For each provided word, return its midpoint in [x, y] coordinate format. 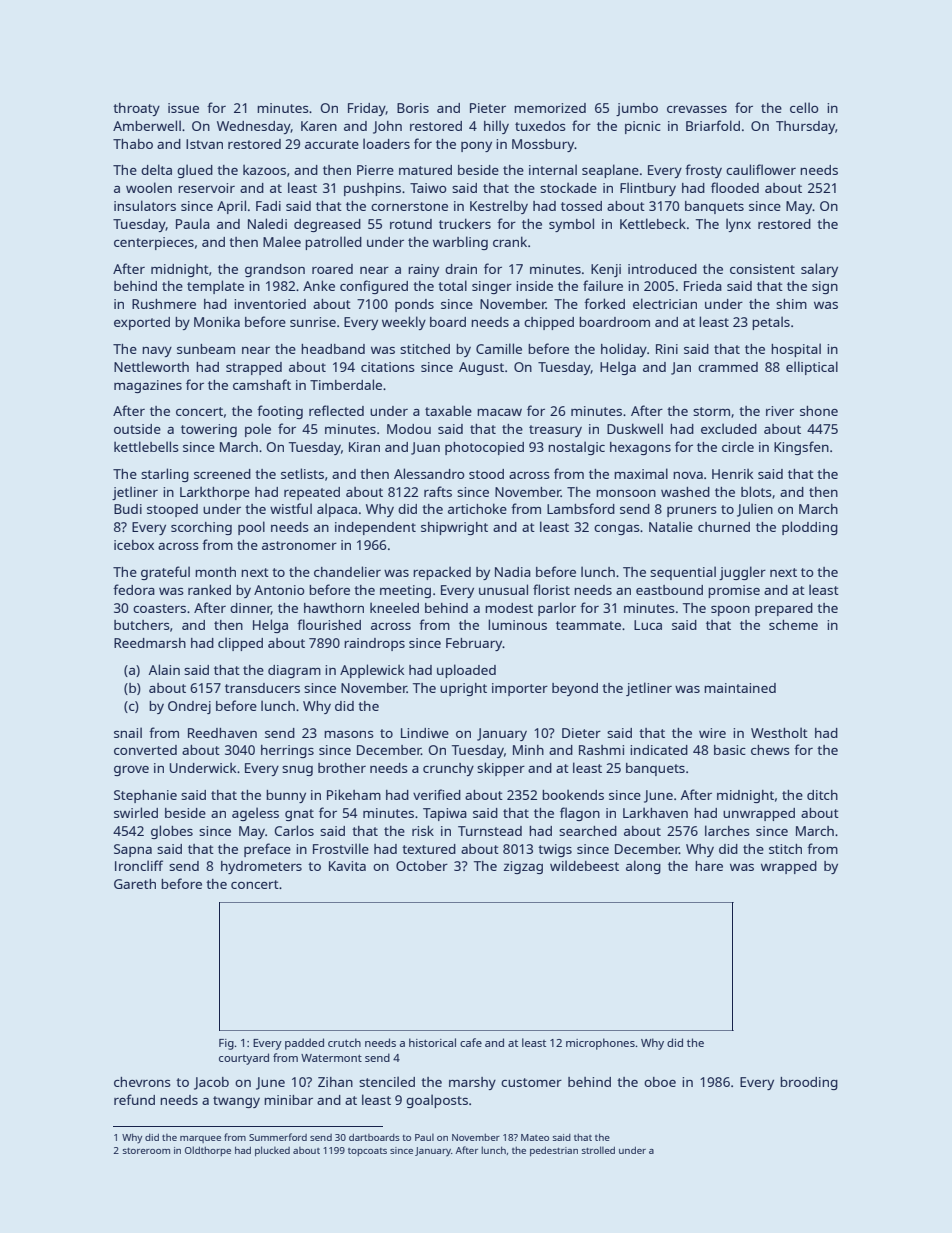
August [481, 368]
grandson [275, 270]
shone [819, 411]
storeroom [146, 1151]
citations [388, 367]
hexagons [640, 448]
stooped [172, 510]
